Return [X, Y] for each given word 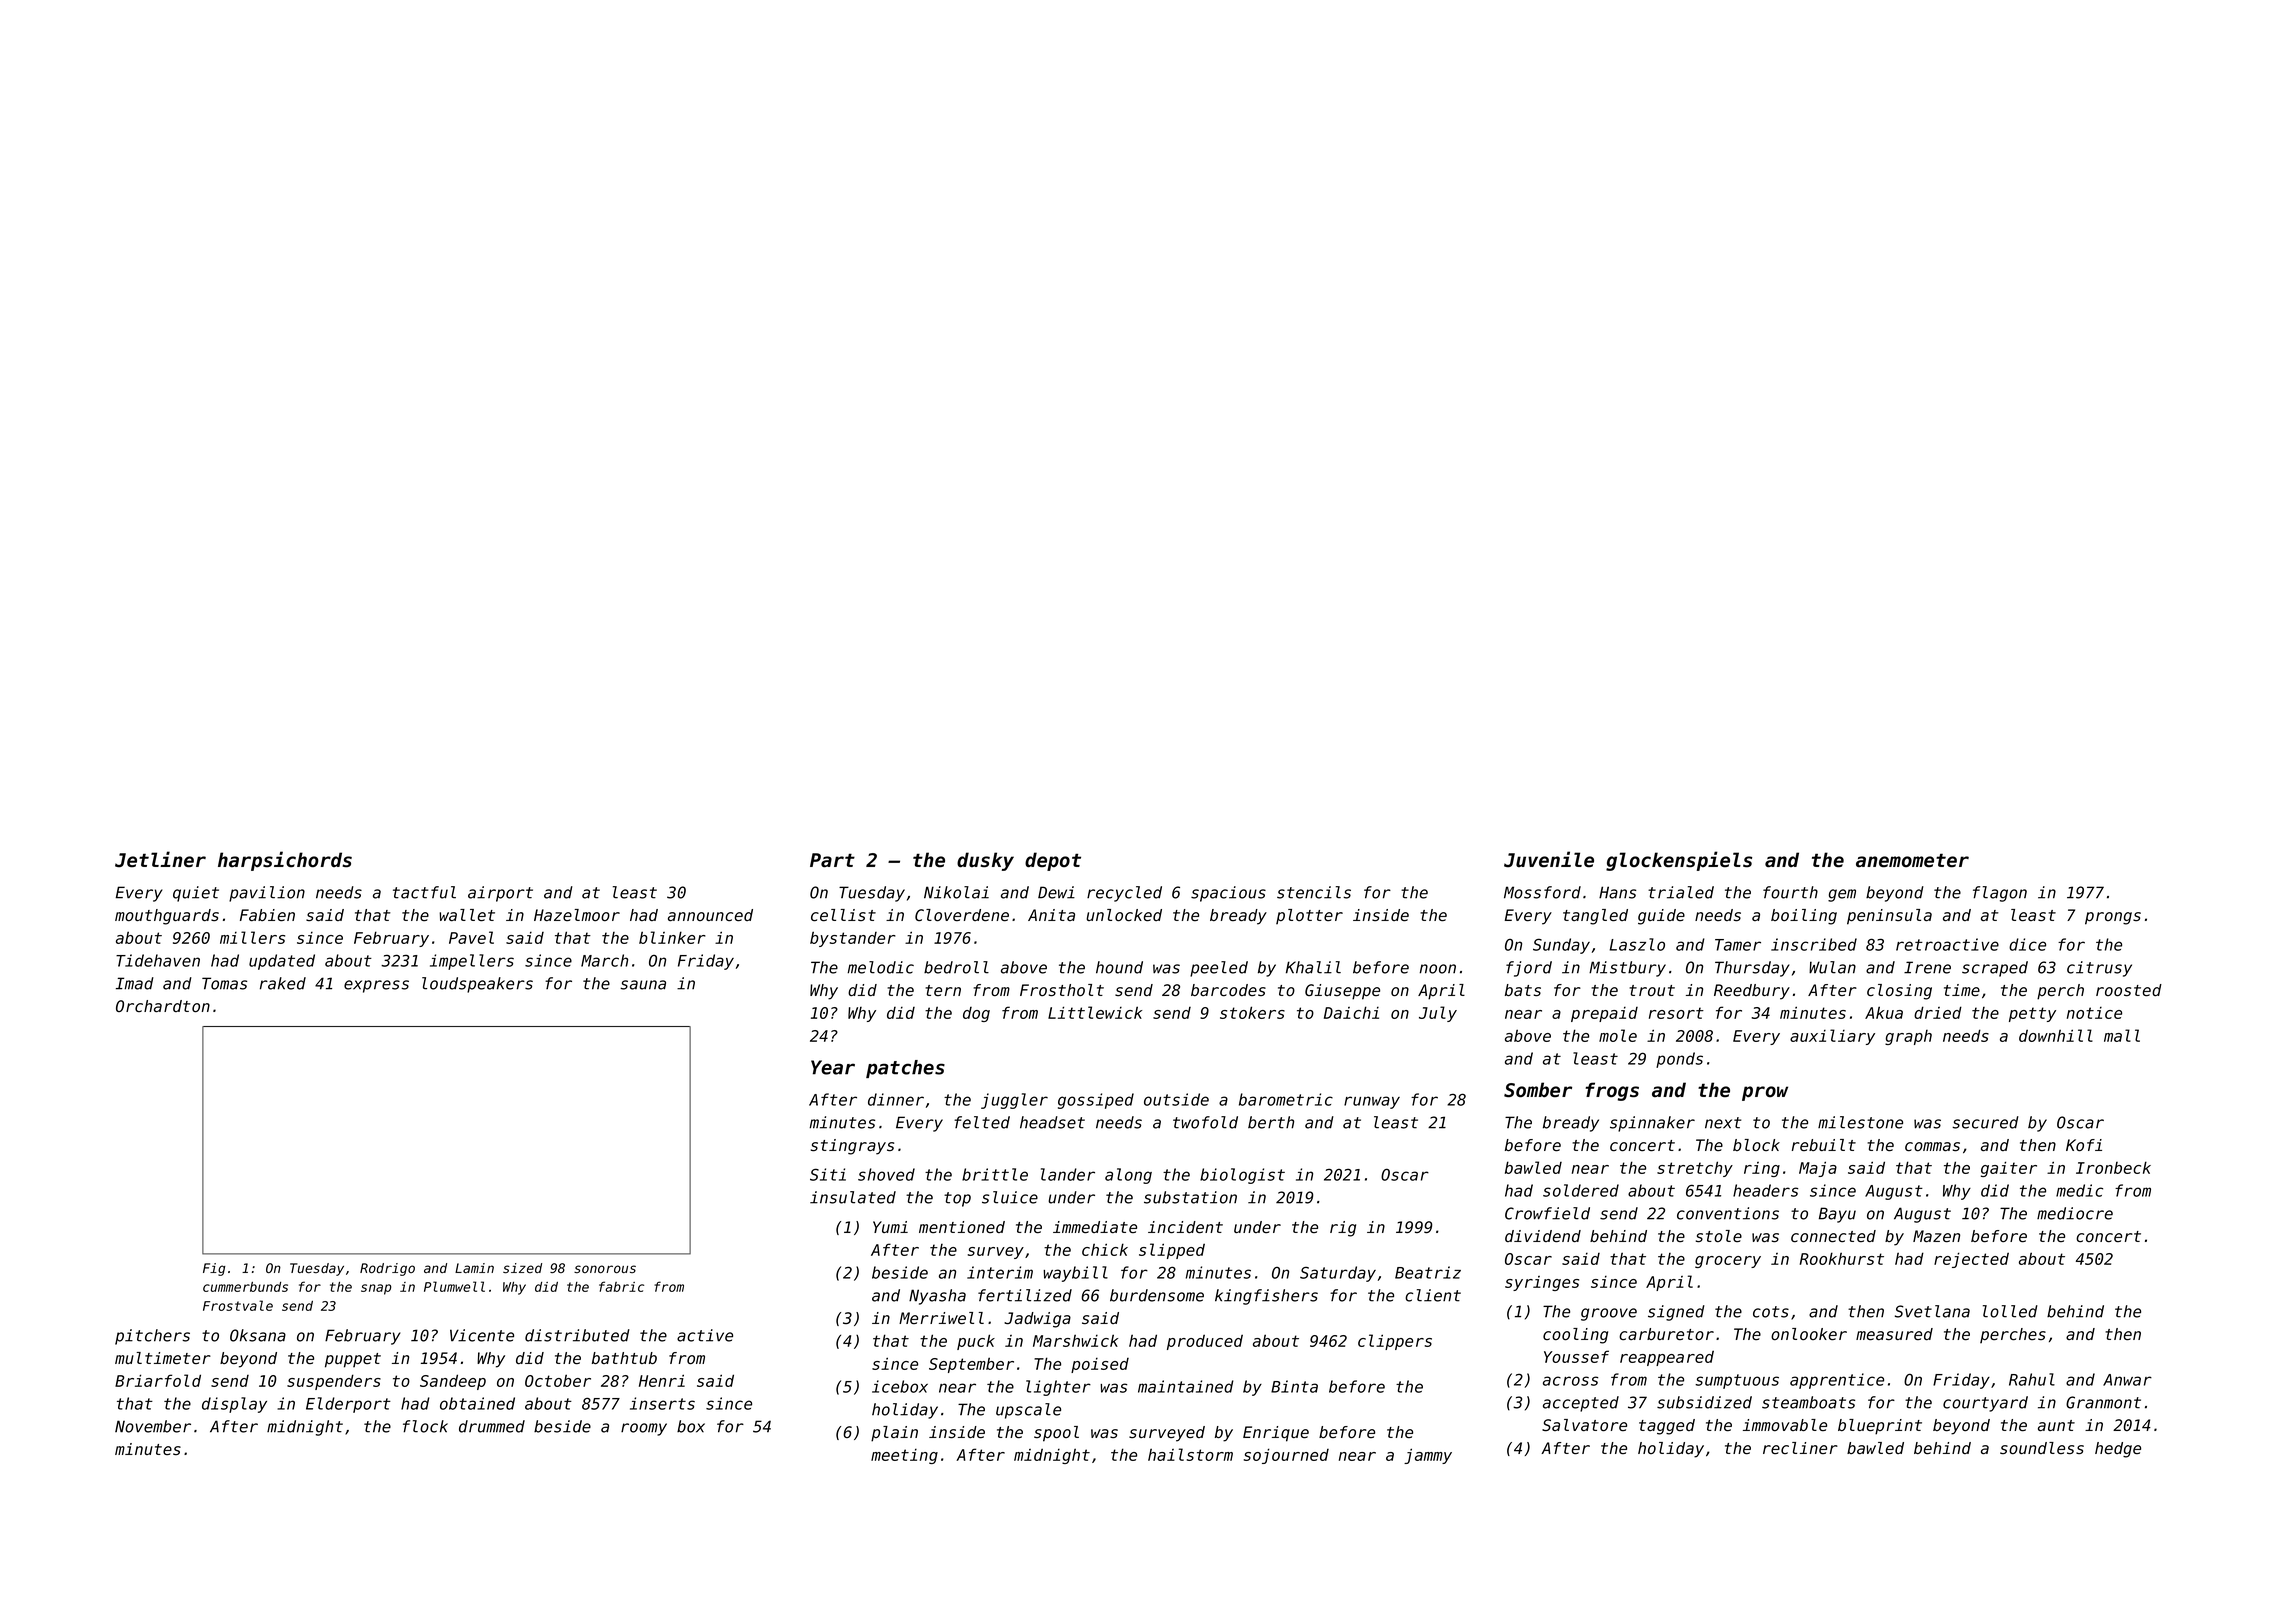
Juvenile [1549, 859]
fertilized [1025, 1295]
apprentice [1837, 1381]
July [1438, 1014]
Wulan [1832, 967]
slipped [1172, 1251]
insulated [853, 1197]
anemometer [1912, 861]
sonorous [605, 1269]
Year [833, 1067]
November [153, 1426]
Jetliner [160, 859]
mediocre [2075, 1213]
